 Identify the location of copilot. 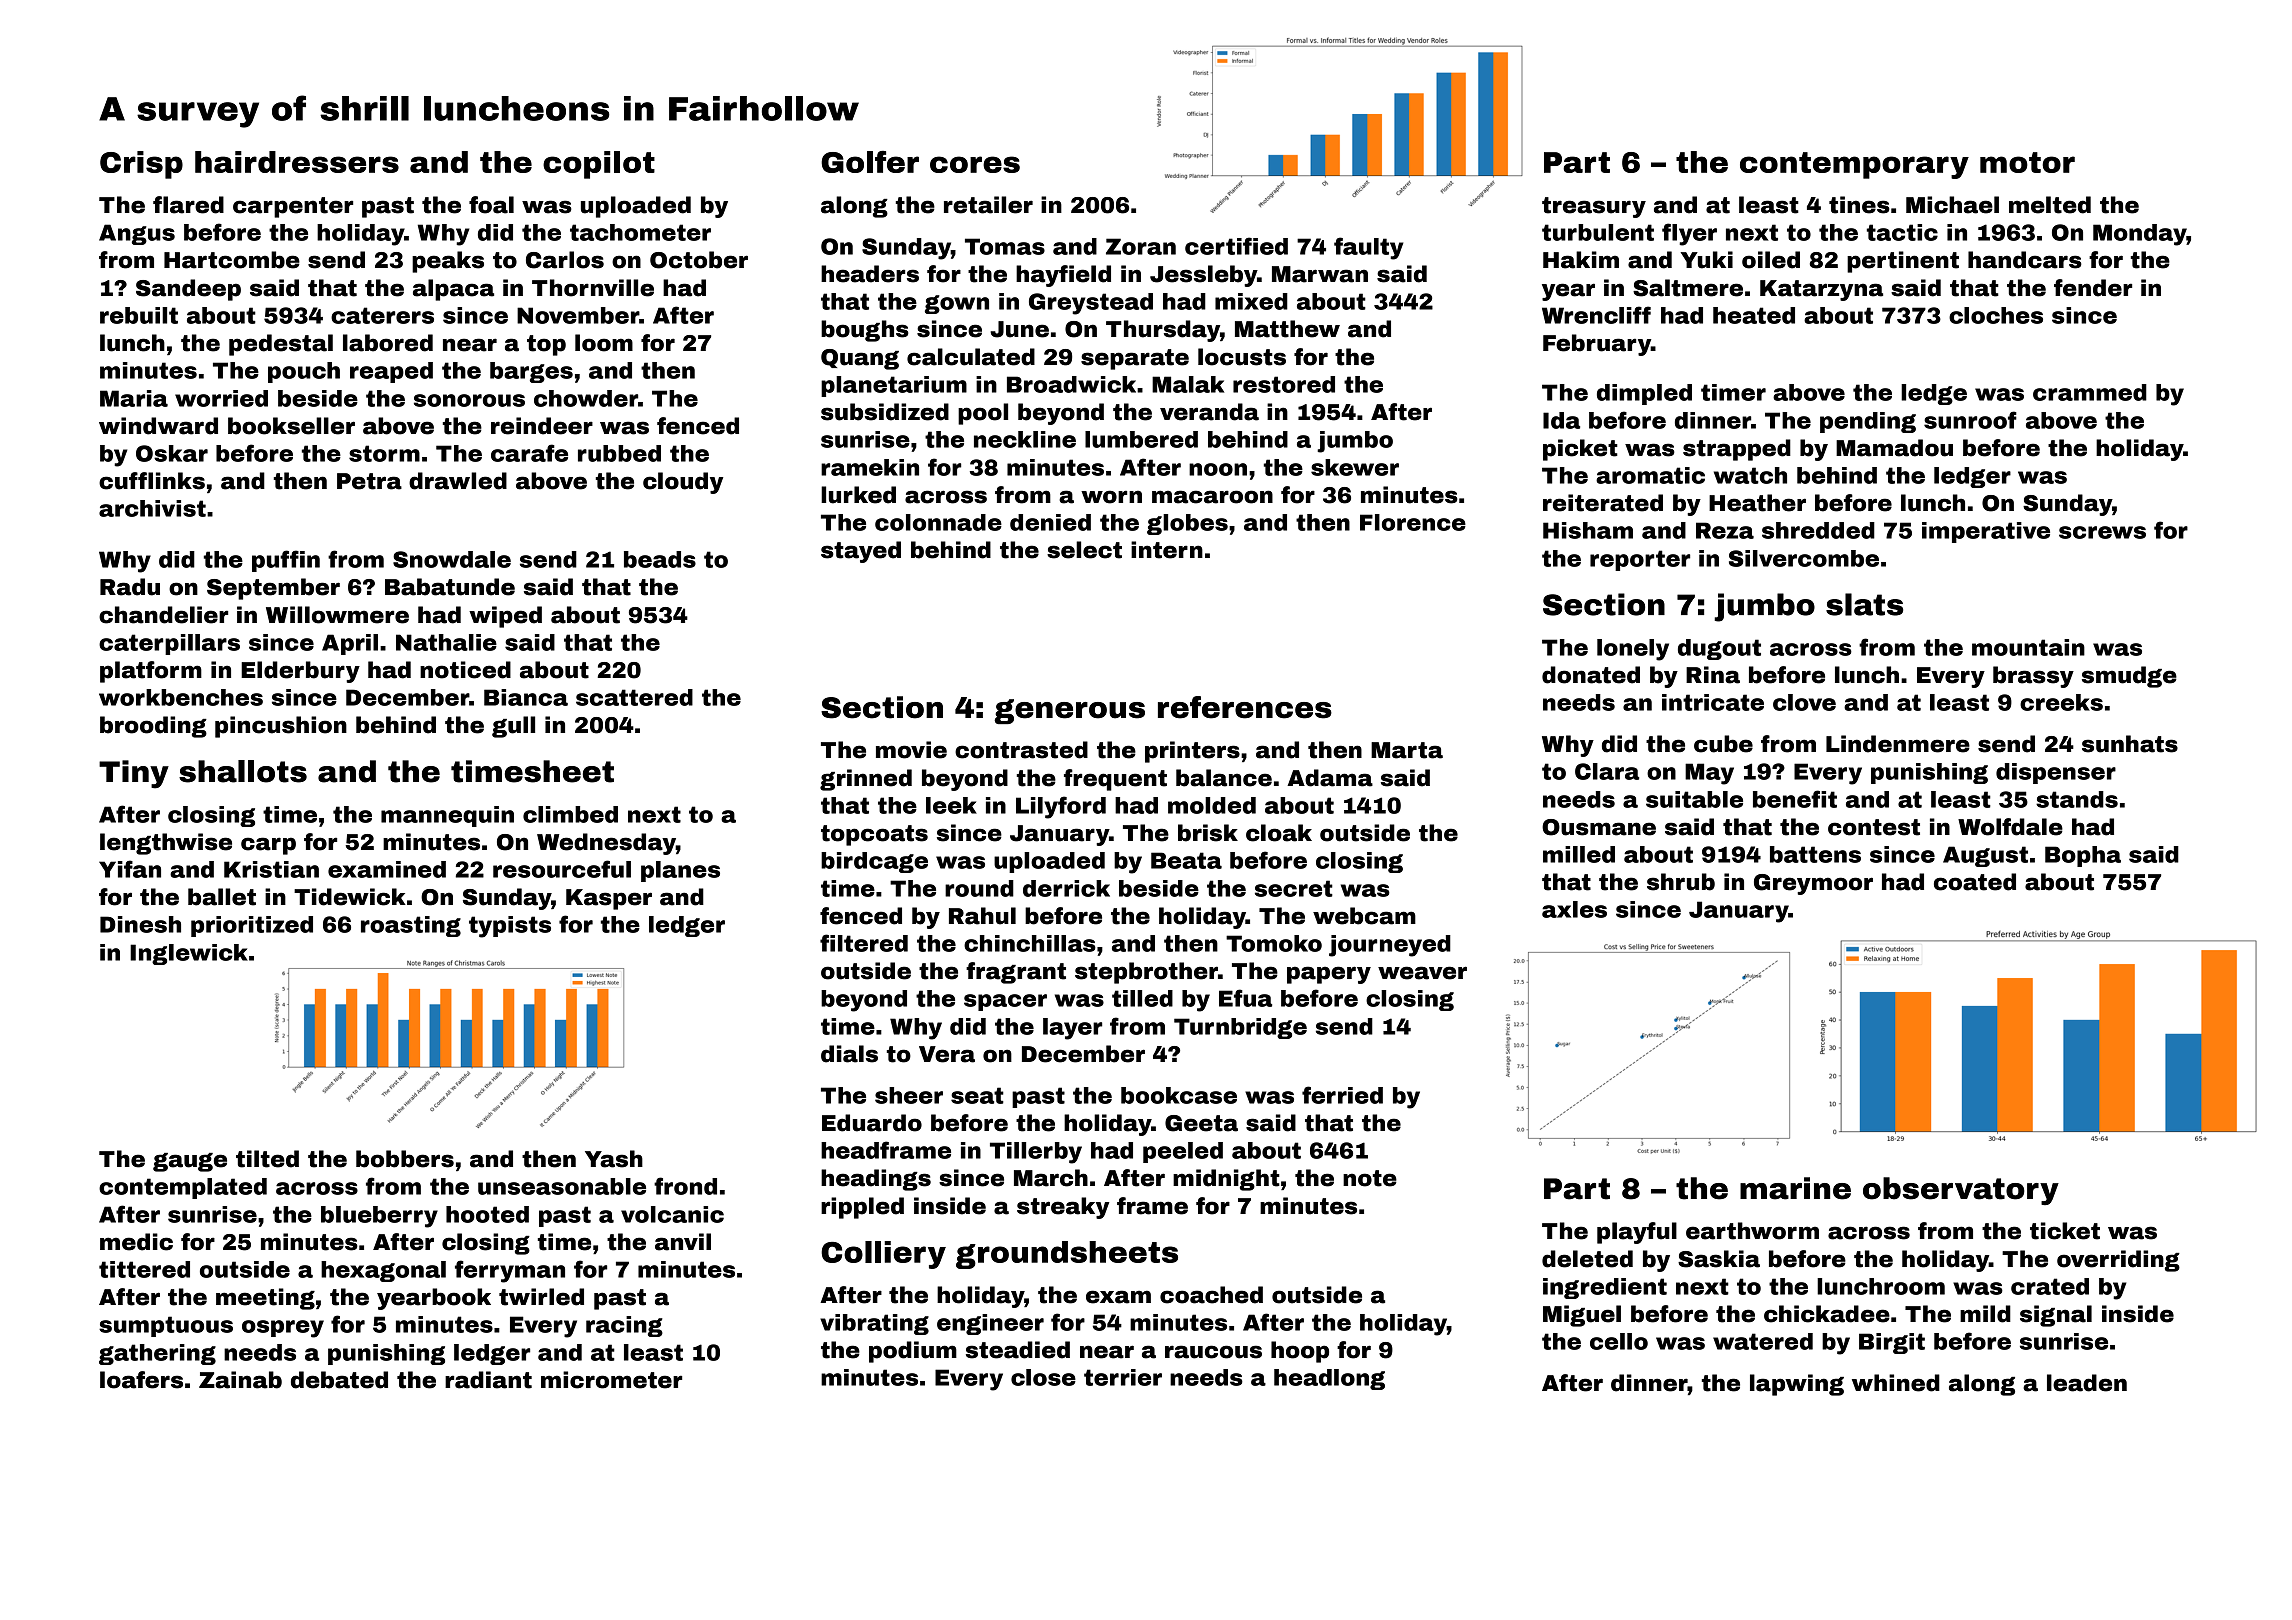
(599, 165).
